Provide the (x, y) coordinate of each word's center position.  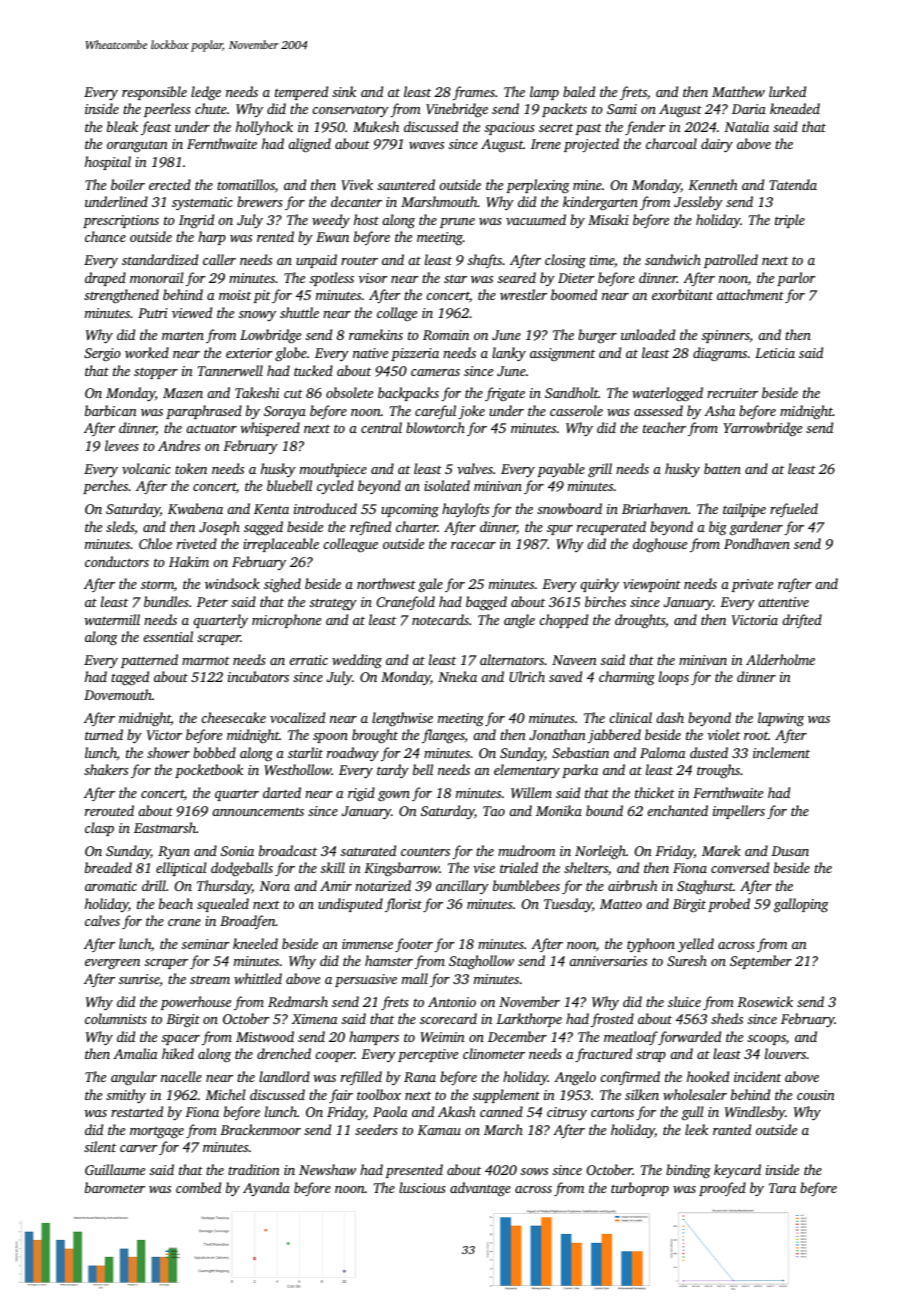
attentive (783, 602)
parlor (796, 279)
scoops (767, 1040)
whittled (258, 978)
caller (219, 259)
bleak (122, 126)
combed (198, 1187)
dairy (717, 145)
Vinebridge (457, 110)
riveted (197, 543)
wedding (357, 661)
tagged (130, 678)
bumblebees (526, 885)
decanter (356, 201)
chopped (563, 621)
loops (674, 678)
